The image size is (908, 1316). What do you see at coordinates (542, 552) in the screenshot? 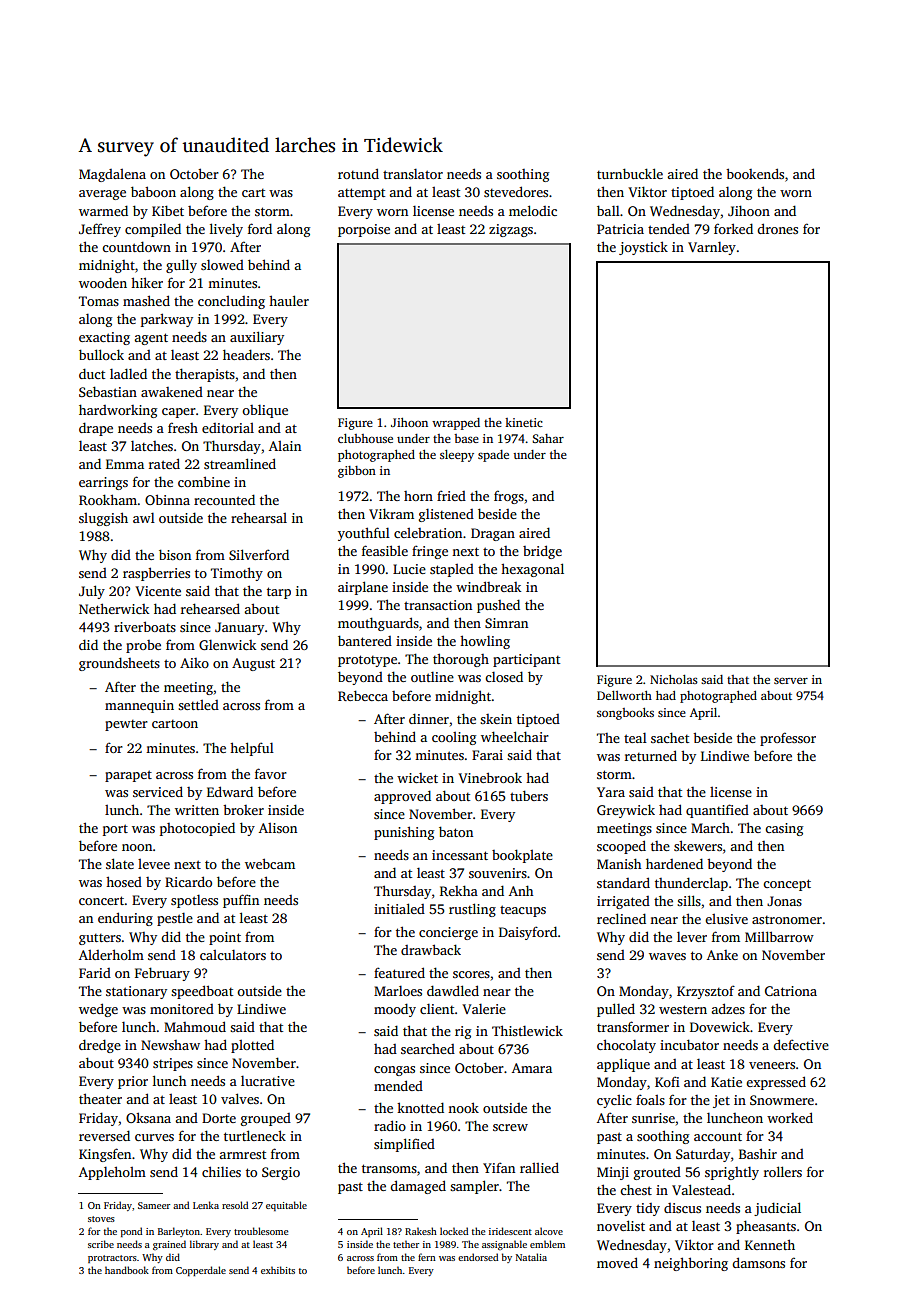
I see `bridge` at bounding box center [542, 552].
